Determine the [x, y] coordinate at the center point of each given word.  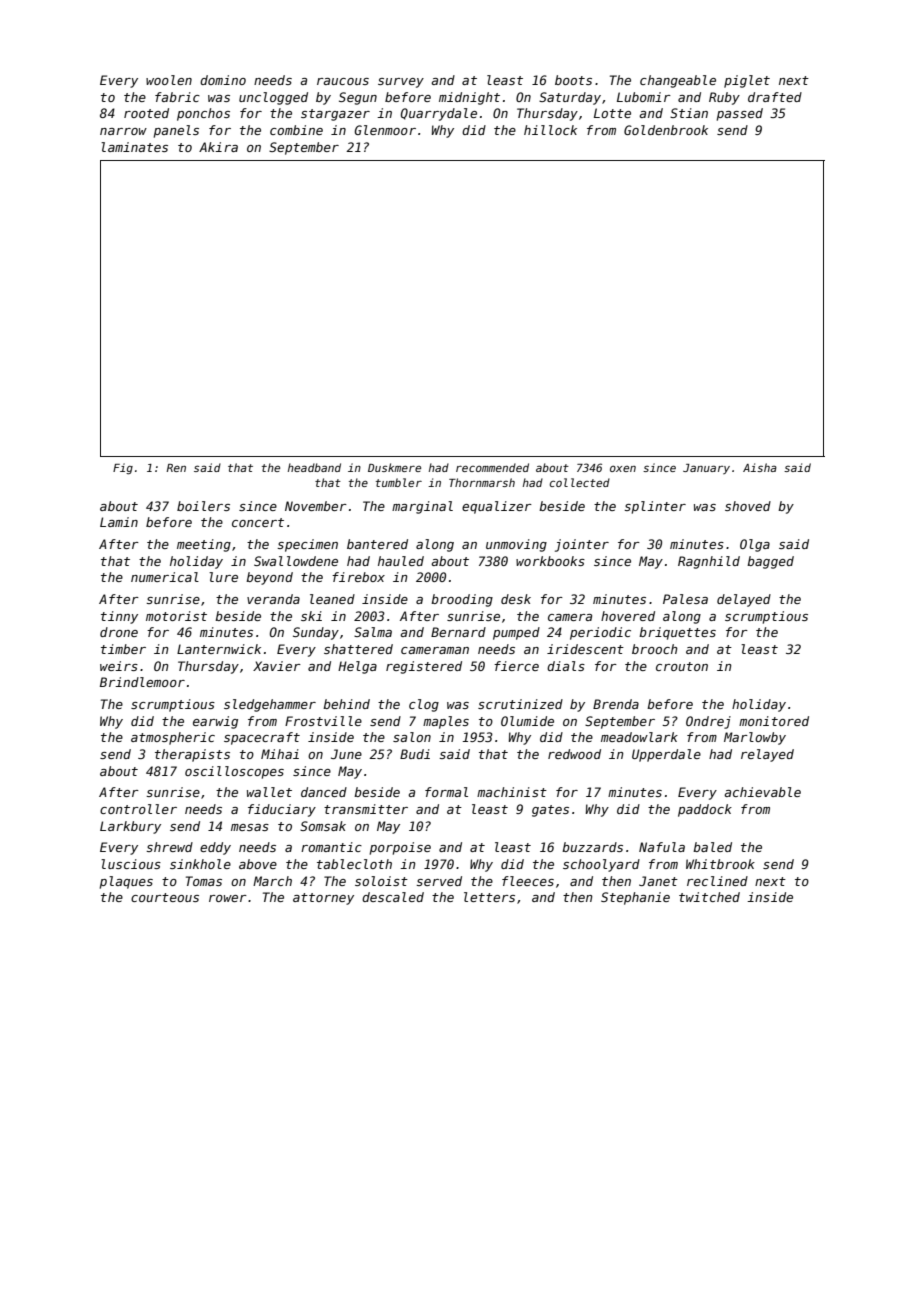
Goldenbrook [666, 130]
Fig [123, 469]
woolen [169, 80]
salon [412, 737]
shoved [748, 506]
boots [573, 80]
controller [138, 809]
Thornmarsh [482, 482]
